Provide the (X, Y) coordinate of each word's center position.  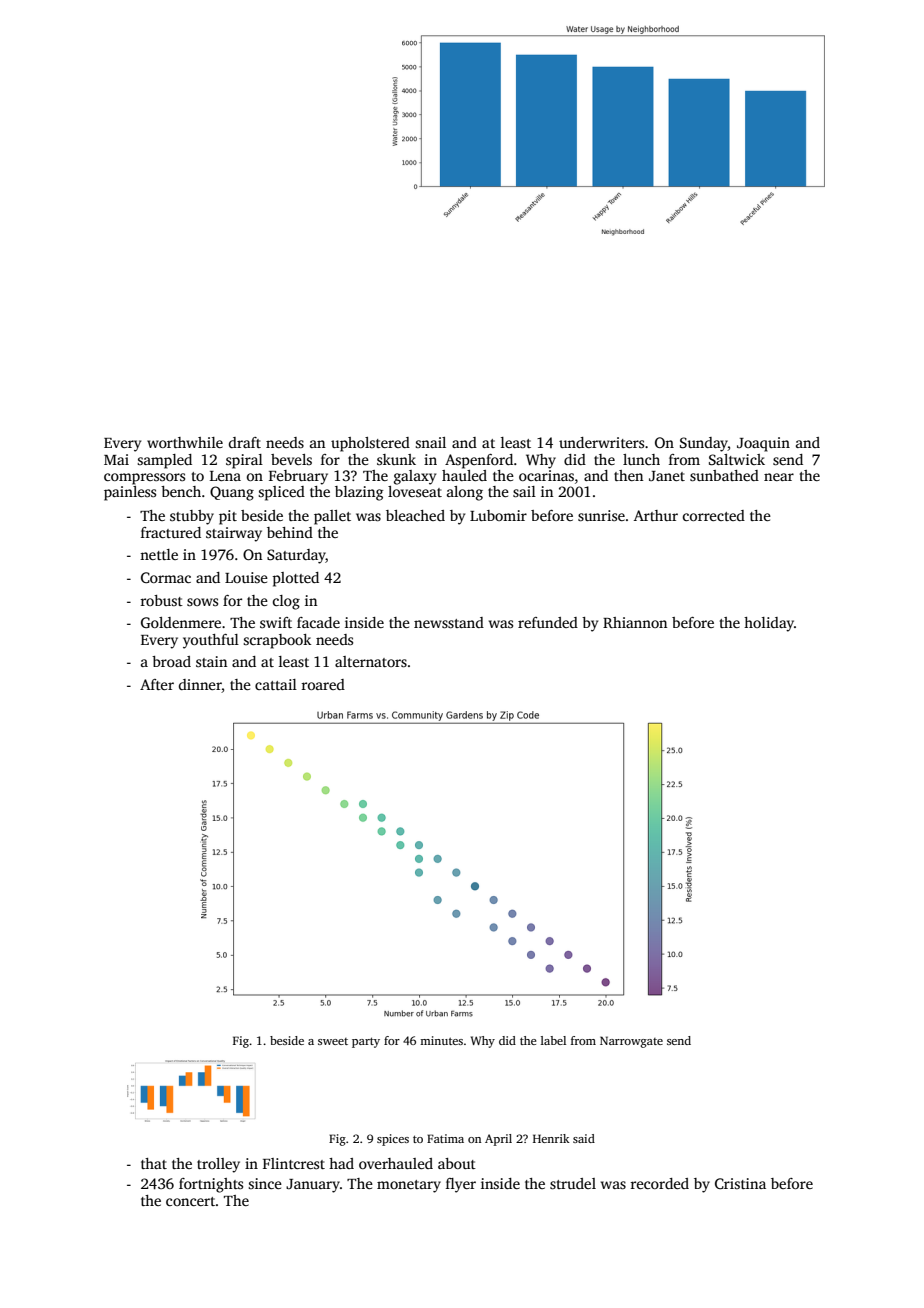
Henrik (551, 1138)
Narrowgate (631, 1042)
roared (323, 684)
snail (430, 442)
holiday (769, 624)
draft (245, 442)
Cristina (740, 1183)
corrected (714, 515)
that (154, 1163)
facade (318, 622)
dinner (200, 686)
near (779, 477)
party (366, 1042)
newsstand (449, 622)
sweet (333, 1041)
